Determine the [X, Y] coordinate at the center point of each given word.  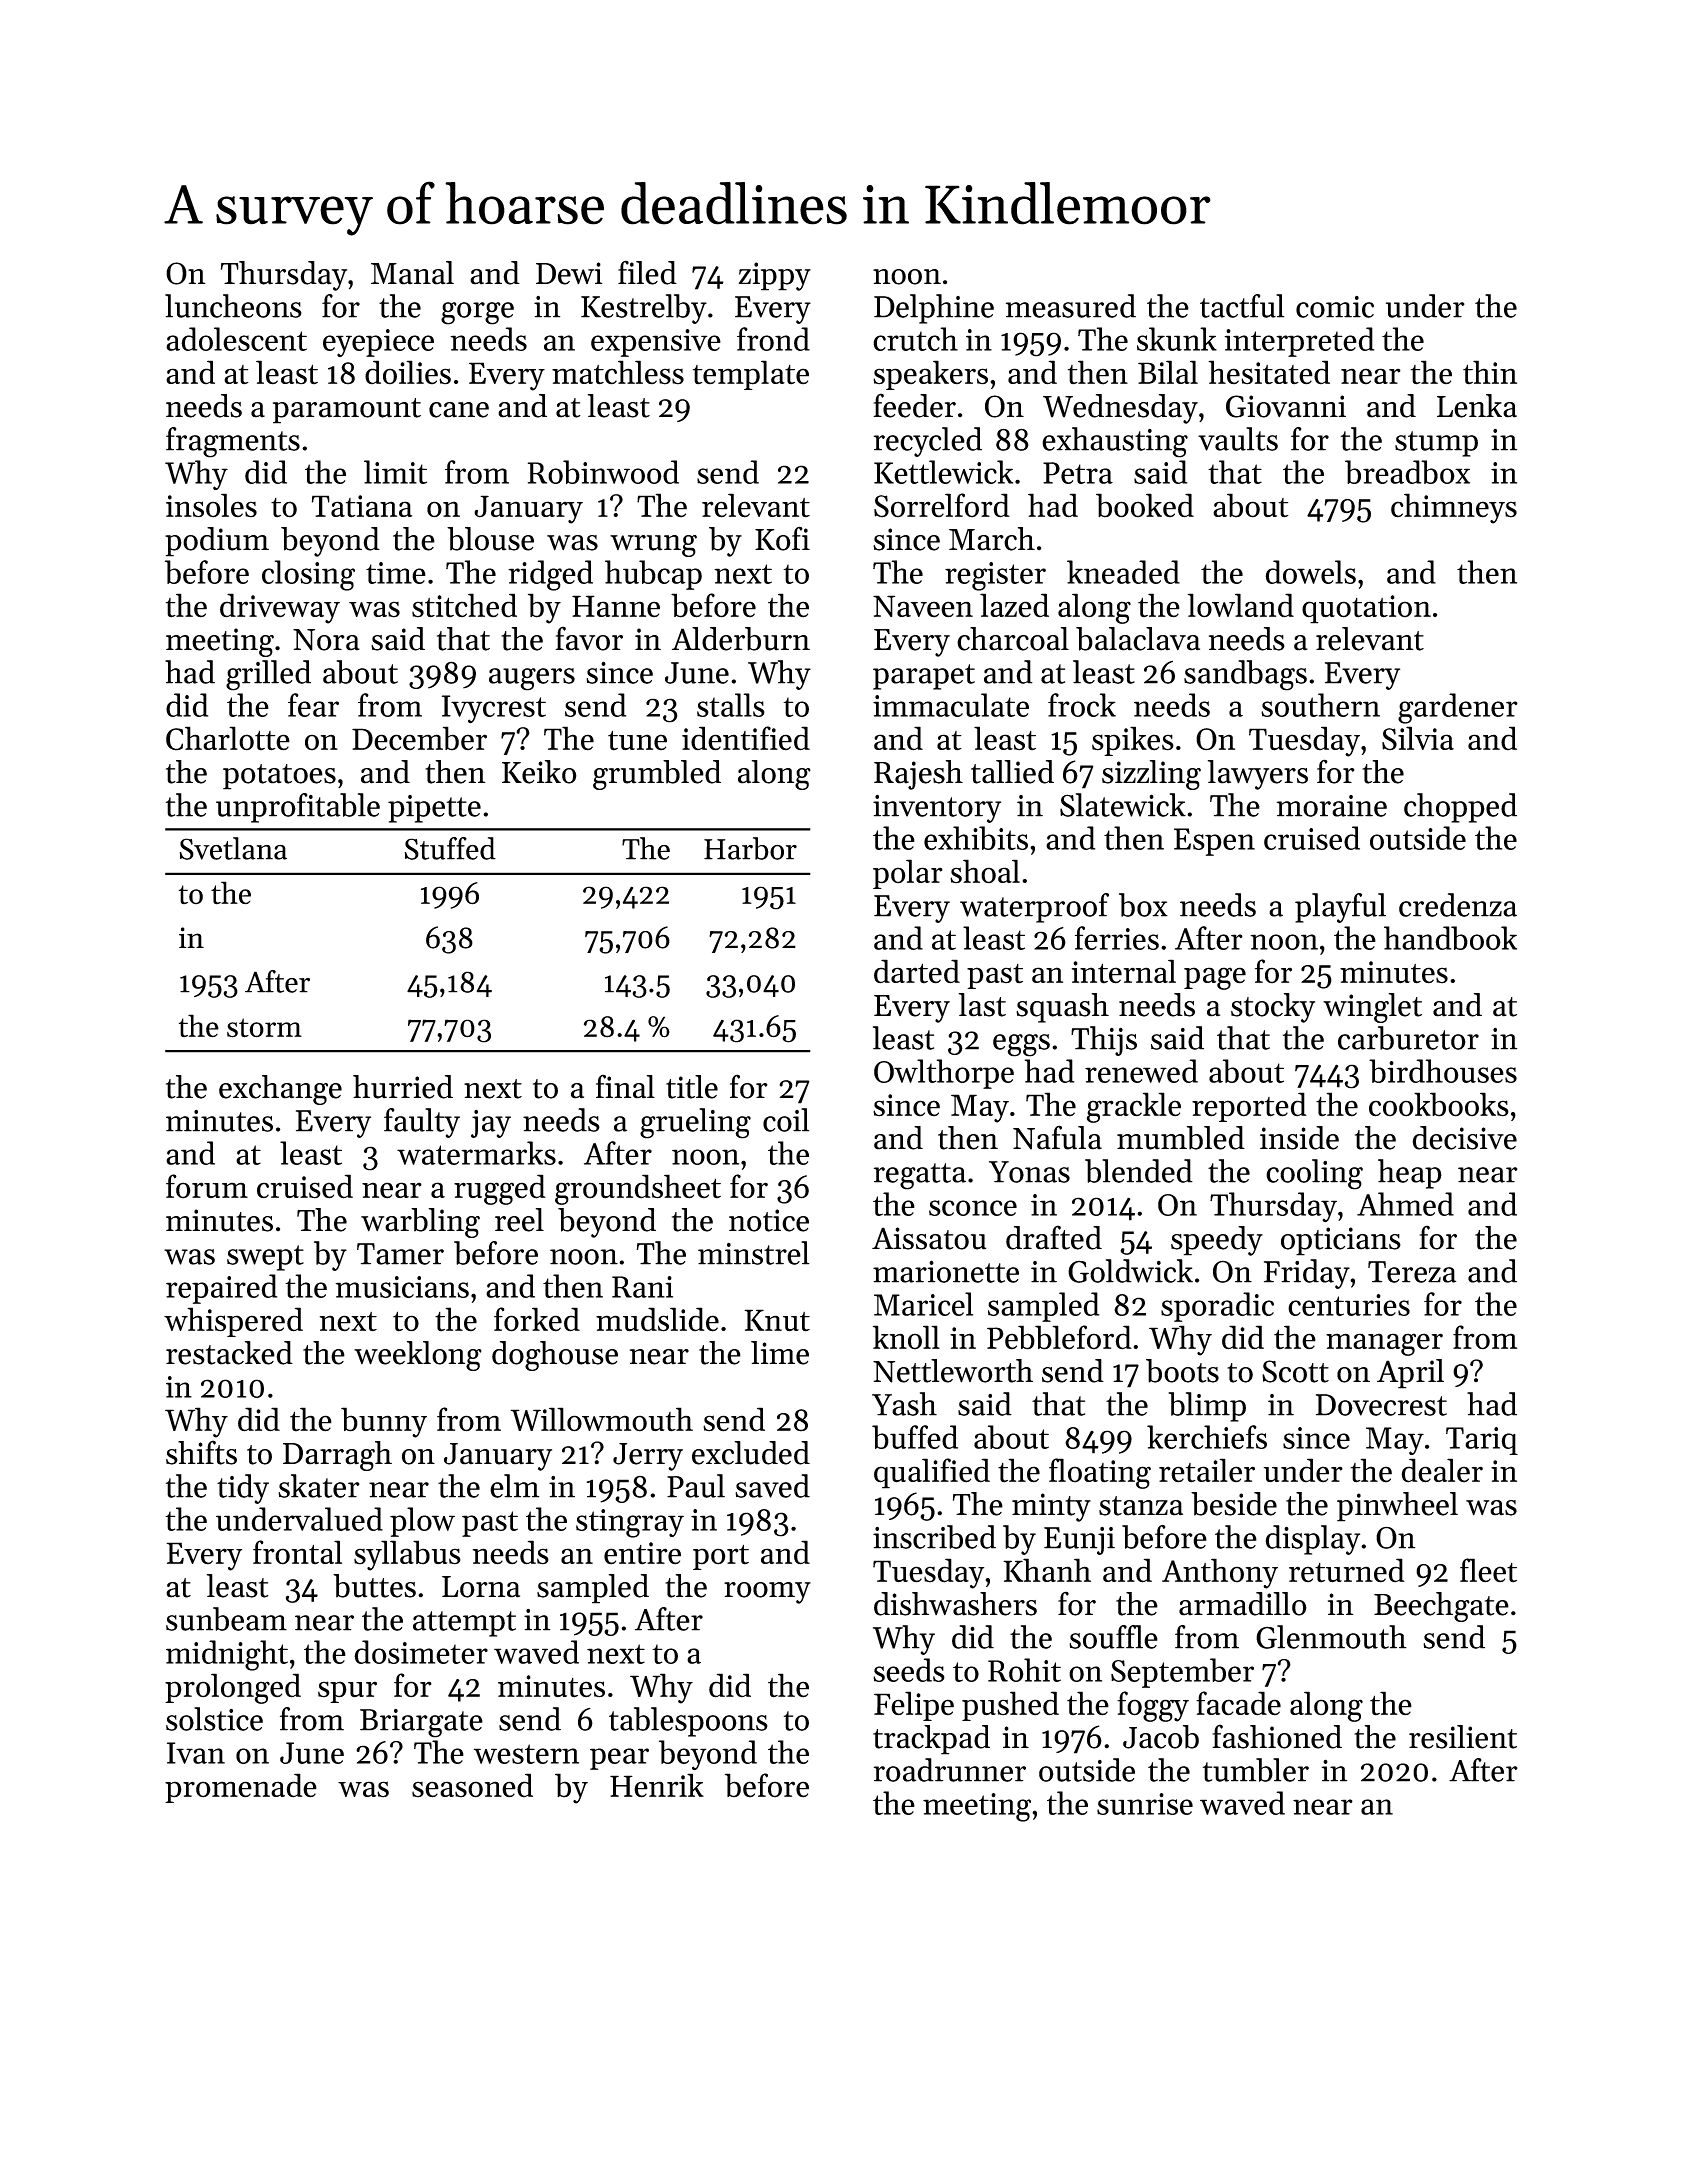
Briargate [421, 1723]
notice [769, 1220]
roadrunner [950, 1770]
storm [264, 1028]
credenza [1458, 905]
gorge [477, 313]
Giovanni [1286, 406]
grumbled [657, 775]
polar [908, 874]
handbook [1450, 938]
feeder [914, 405]
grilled [268, 675]
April [1410, 1374]
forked [537, 1319]
